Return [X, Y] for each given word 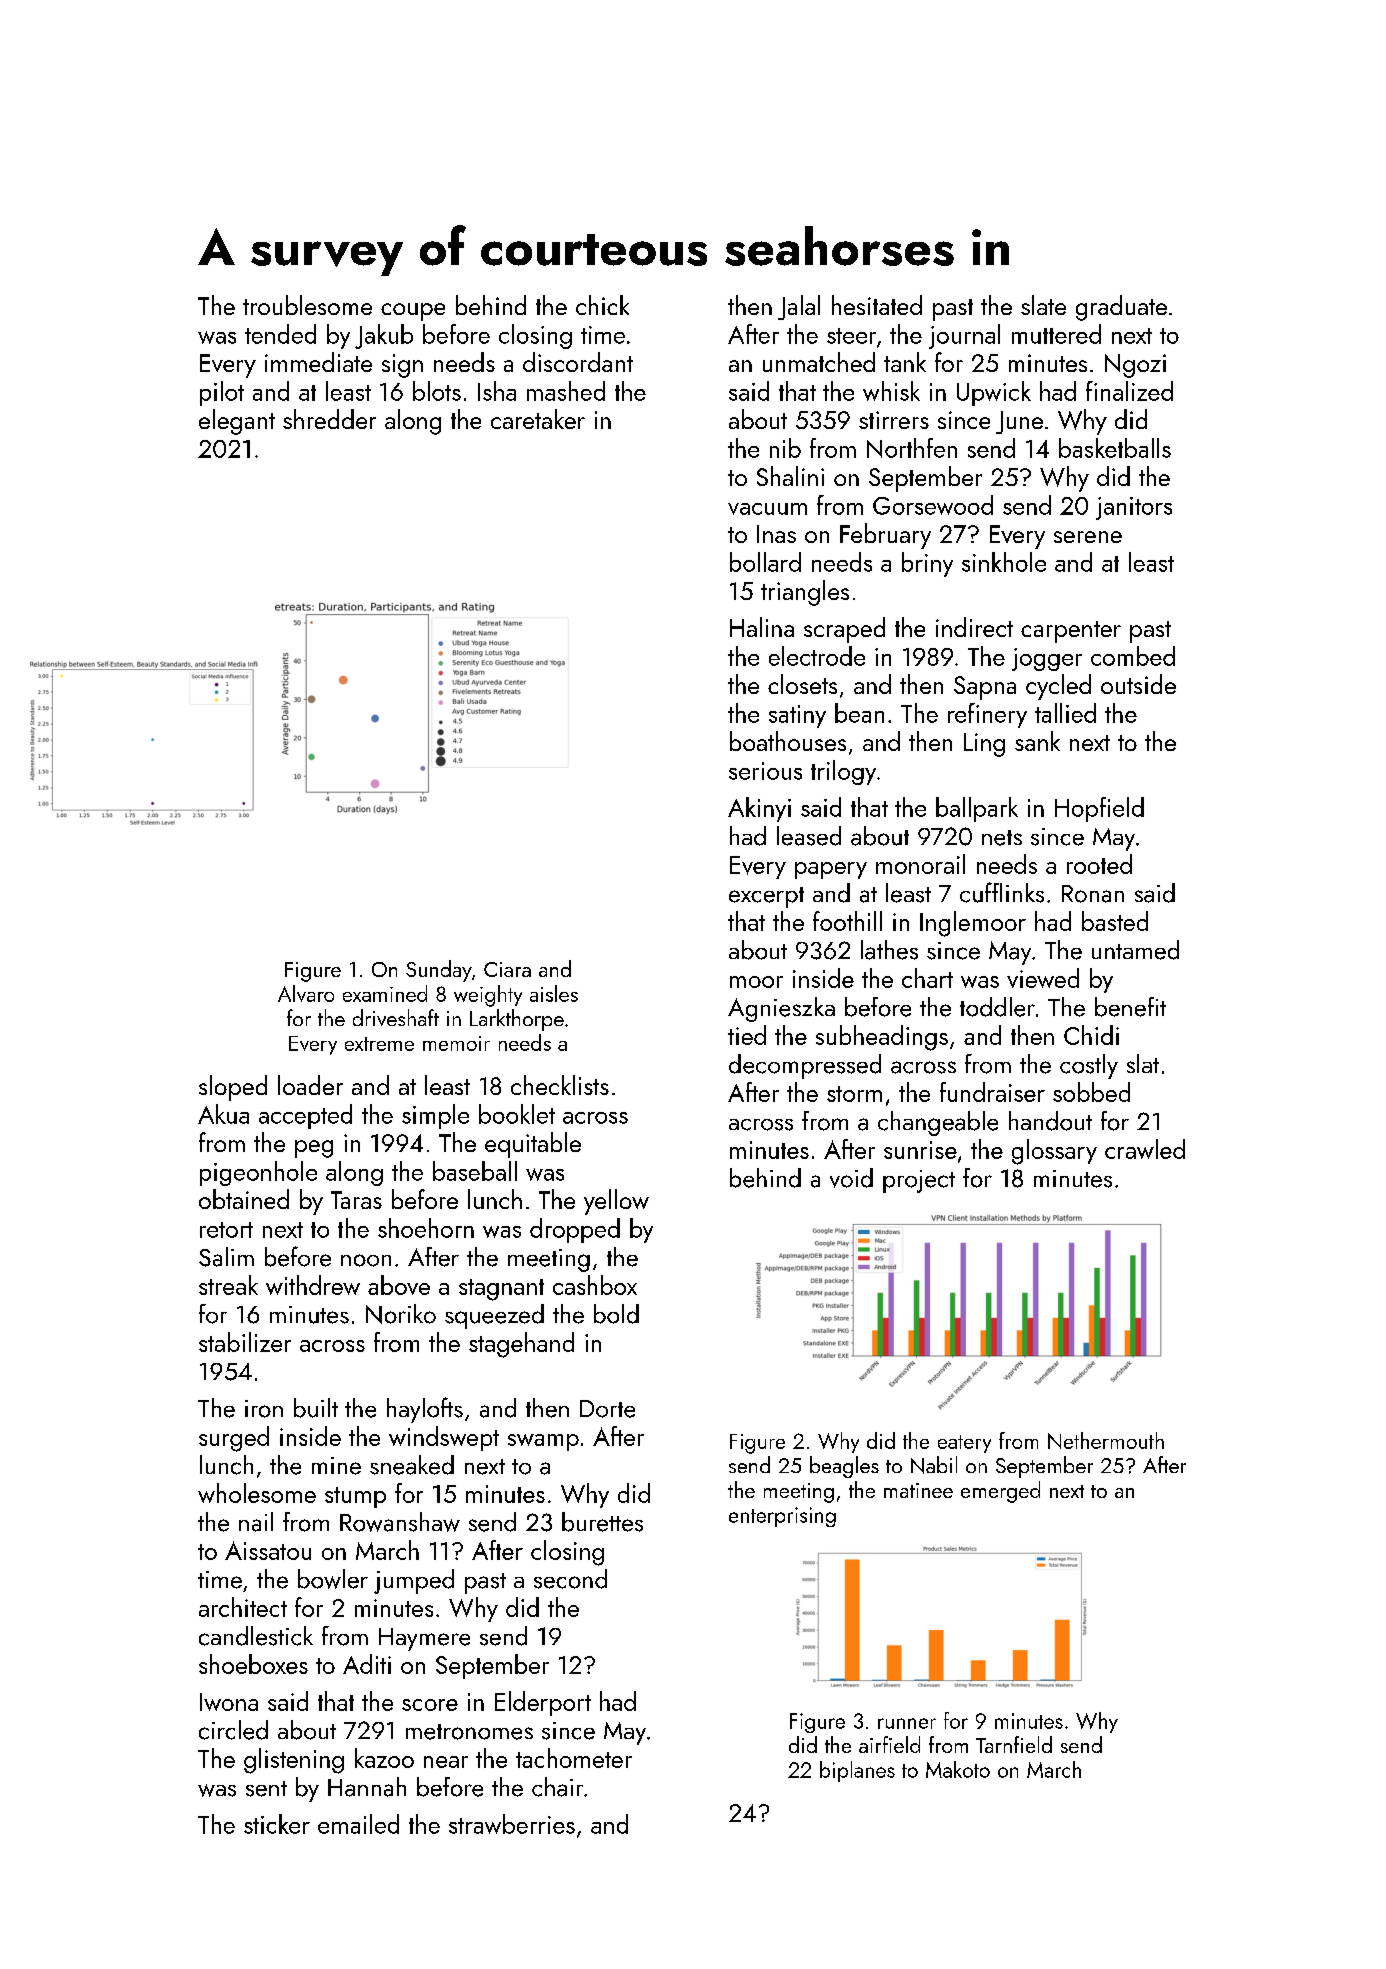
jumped [414, 1581]
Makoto [958, 1769]
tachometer [574, 1758]
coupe [413, 312]
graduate [1121, 308]
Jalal [799, 307]
